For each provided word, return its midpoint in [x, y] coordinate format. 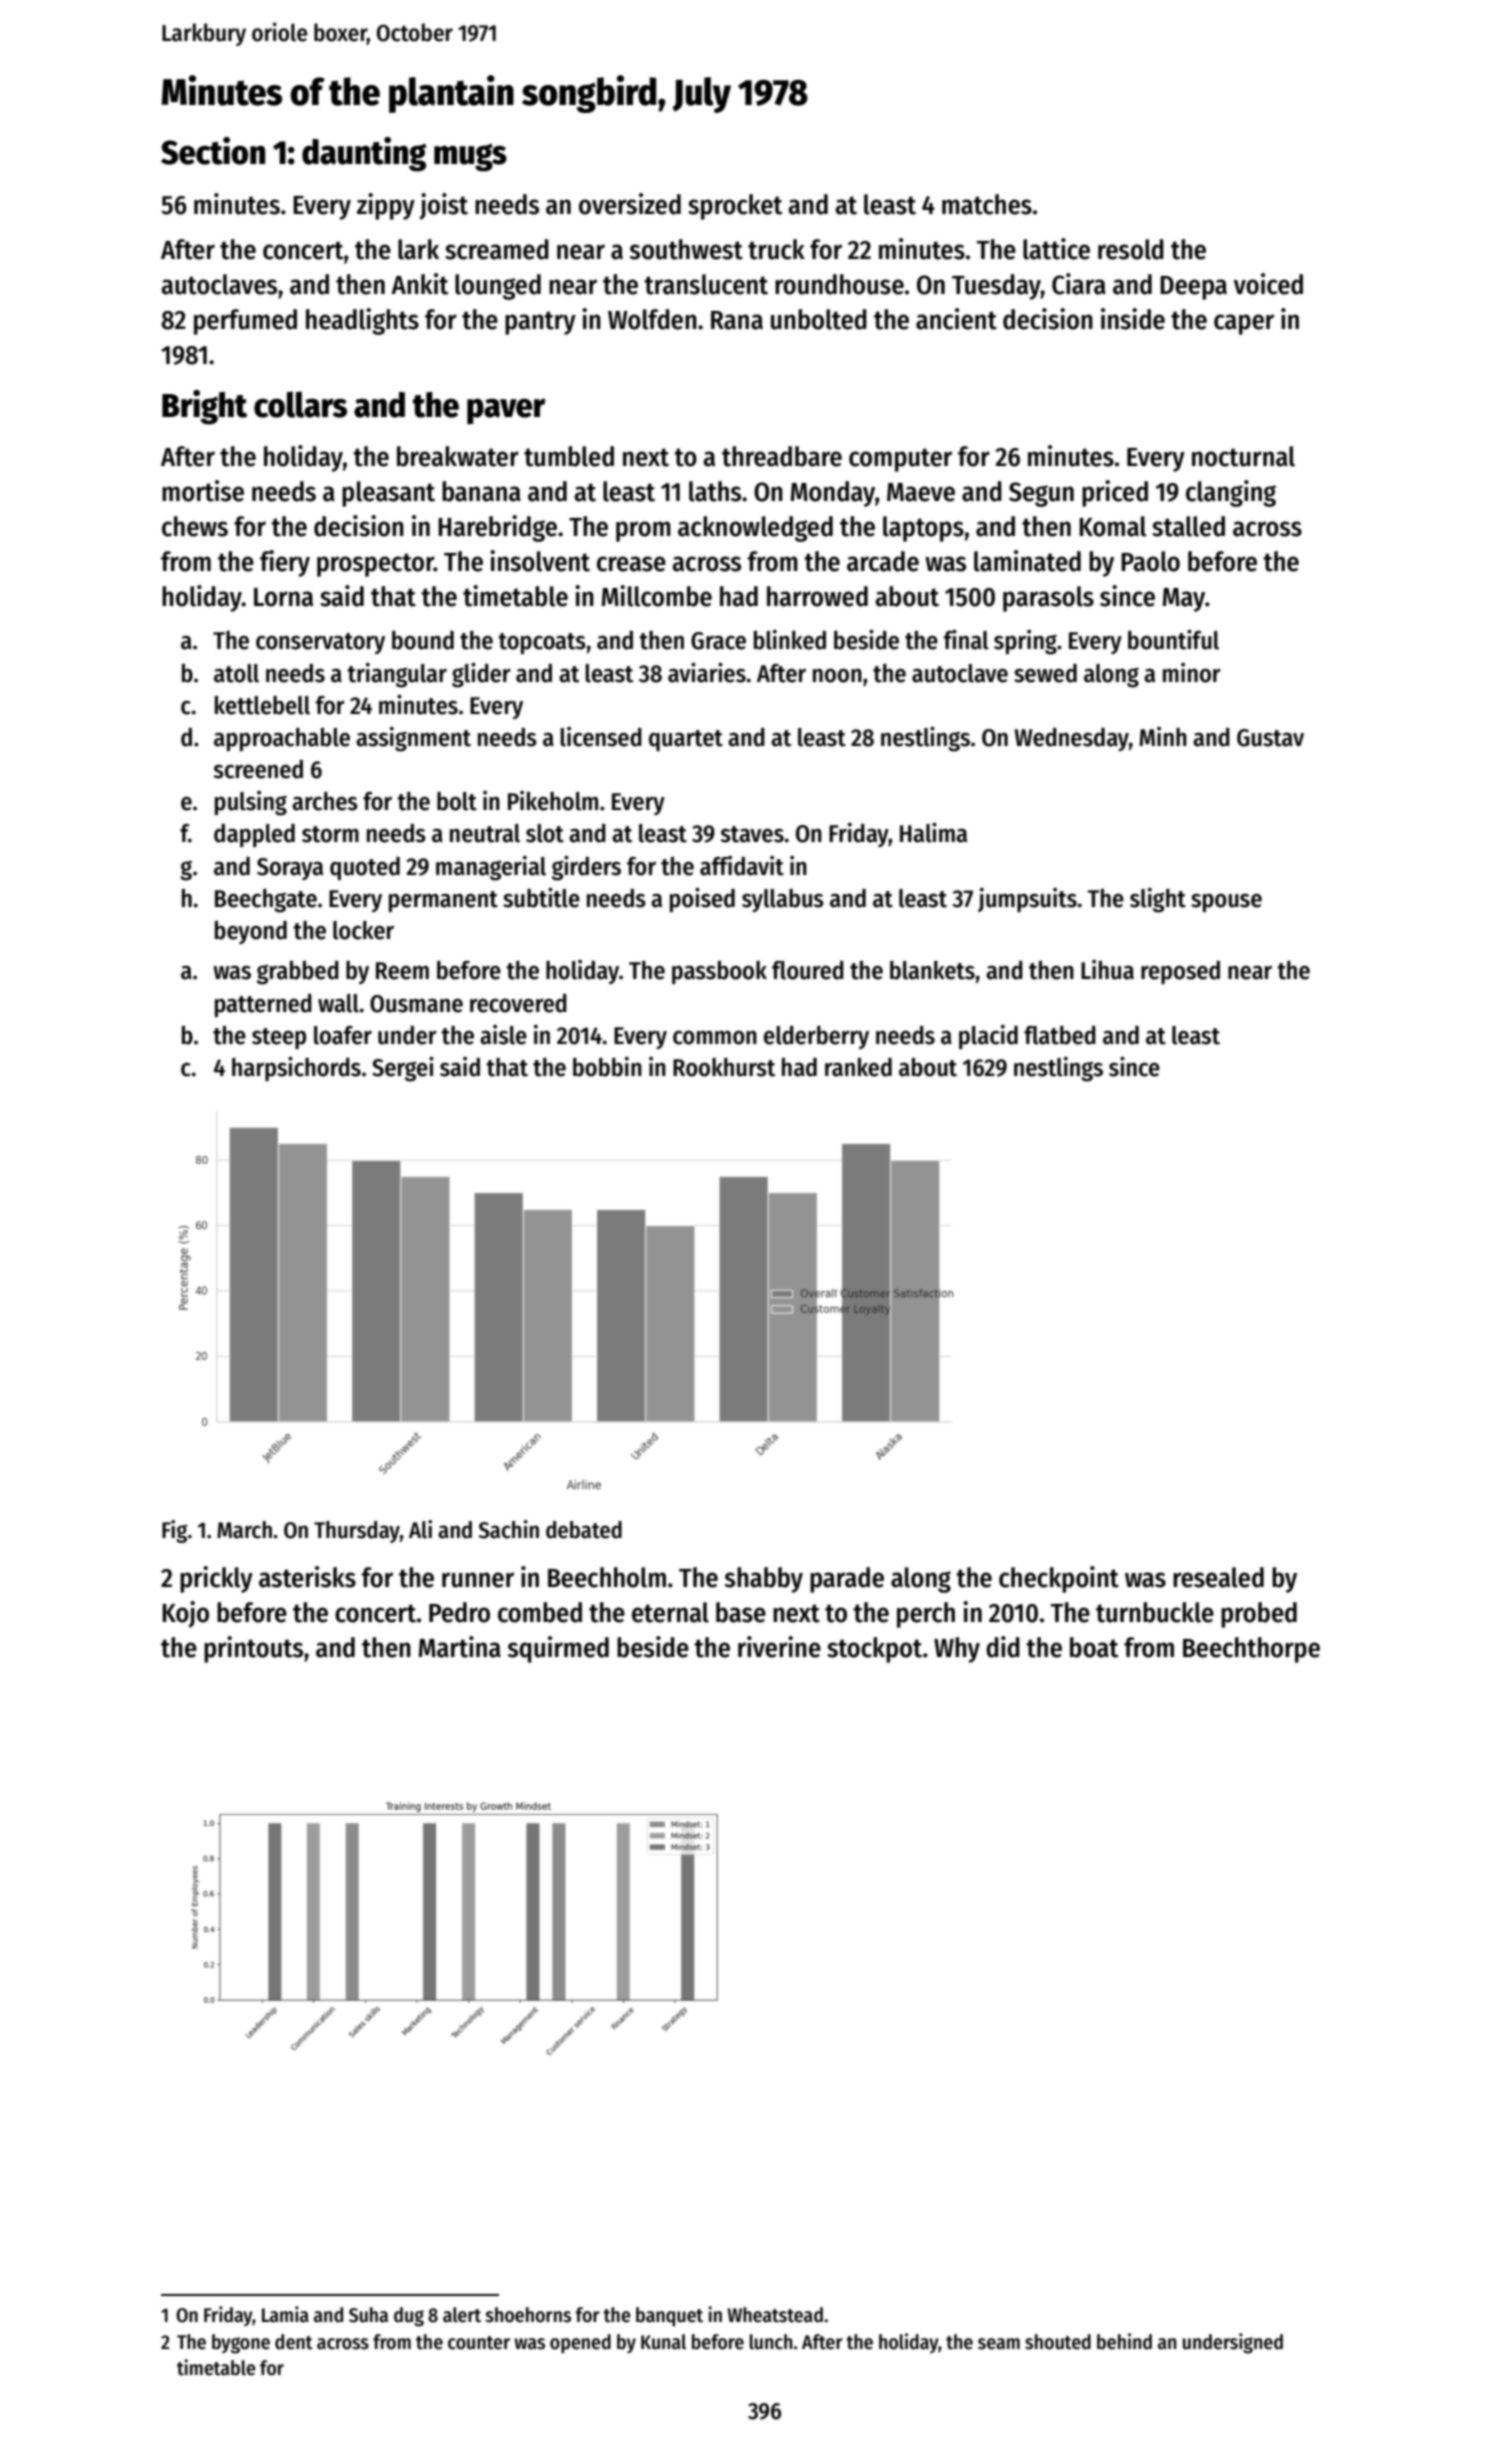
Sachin [509, 1529]
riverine [779, 1647]
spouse [1226, 903]
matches [987, 204]
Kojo [185, 1614]
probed [1259, 1615]
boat [1094, 1647]
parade [847, 1580]
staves [752, 834]
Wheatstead [775, 2315]
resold [1131, 249]
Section [213, 151]
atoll [236, 673]
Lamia [285, 2314]
